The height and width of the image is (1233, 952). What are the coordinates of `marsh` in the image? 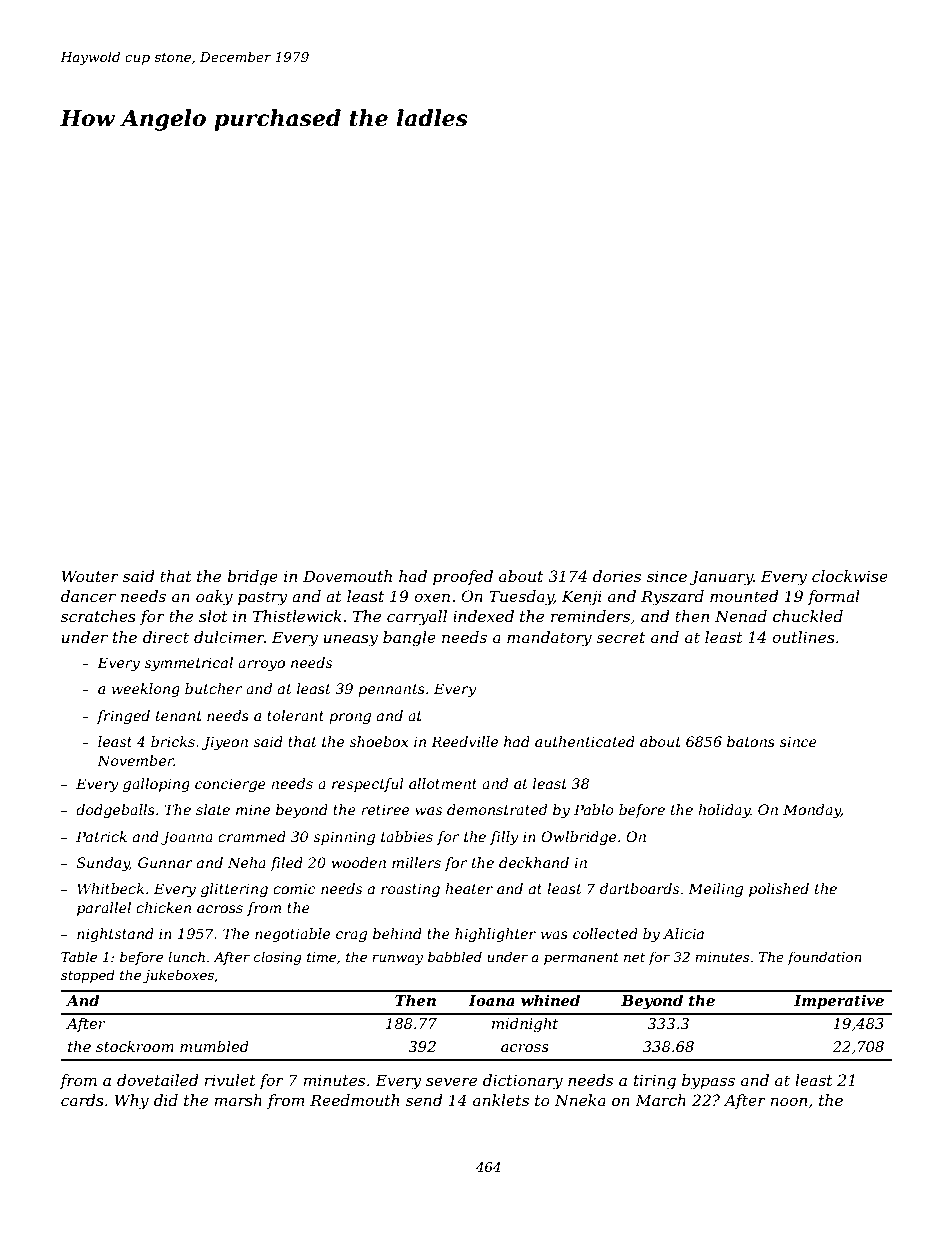 It's located at (238, 1100).
